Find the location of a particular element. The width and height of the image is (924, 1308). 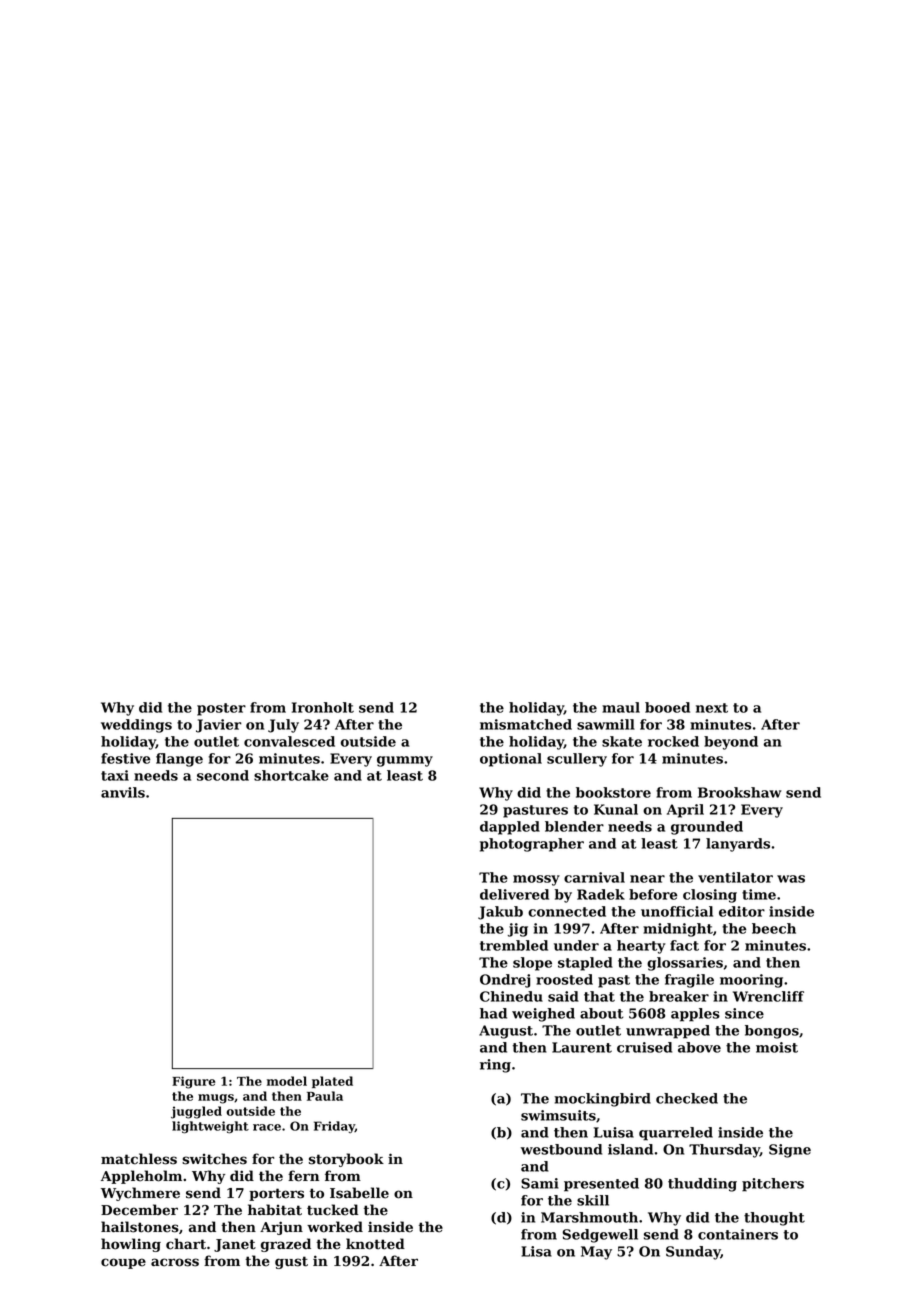

westbound is located at coordinates (561, 1149).
